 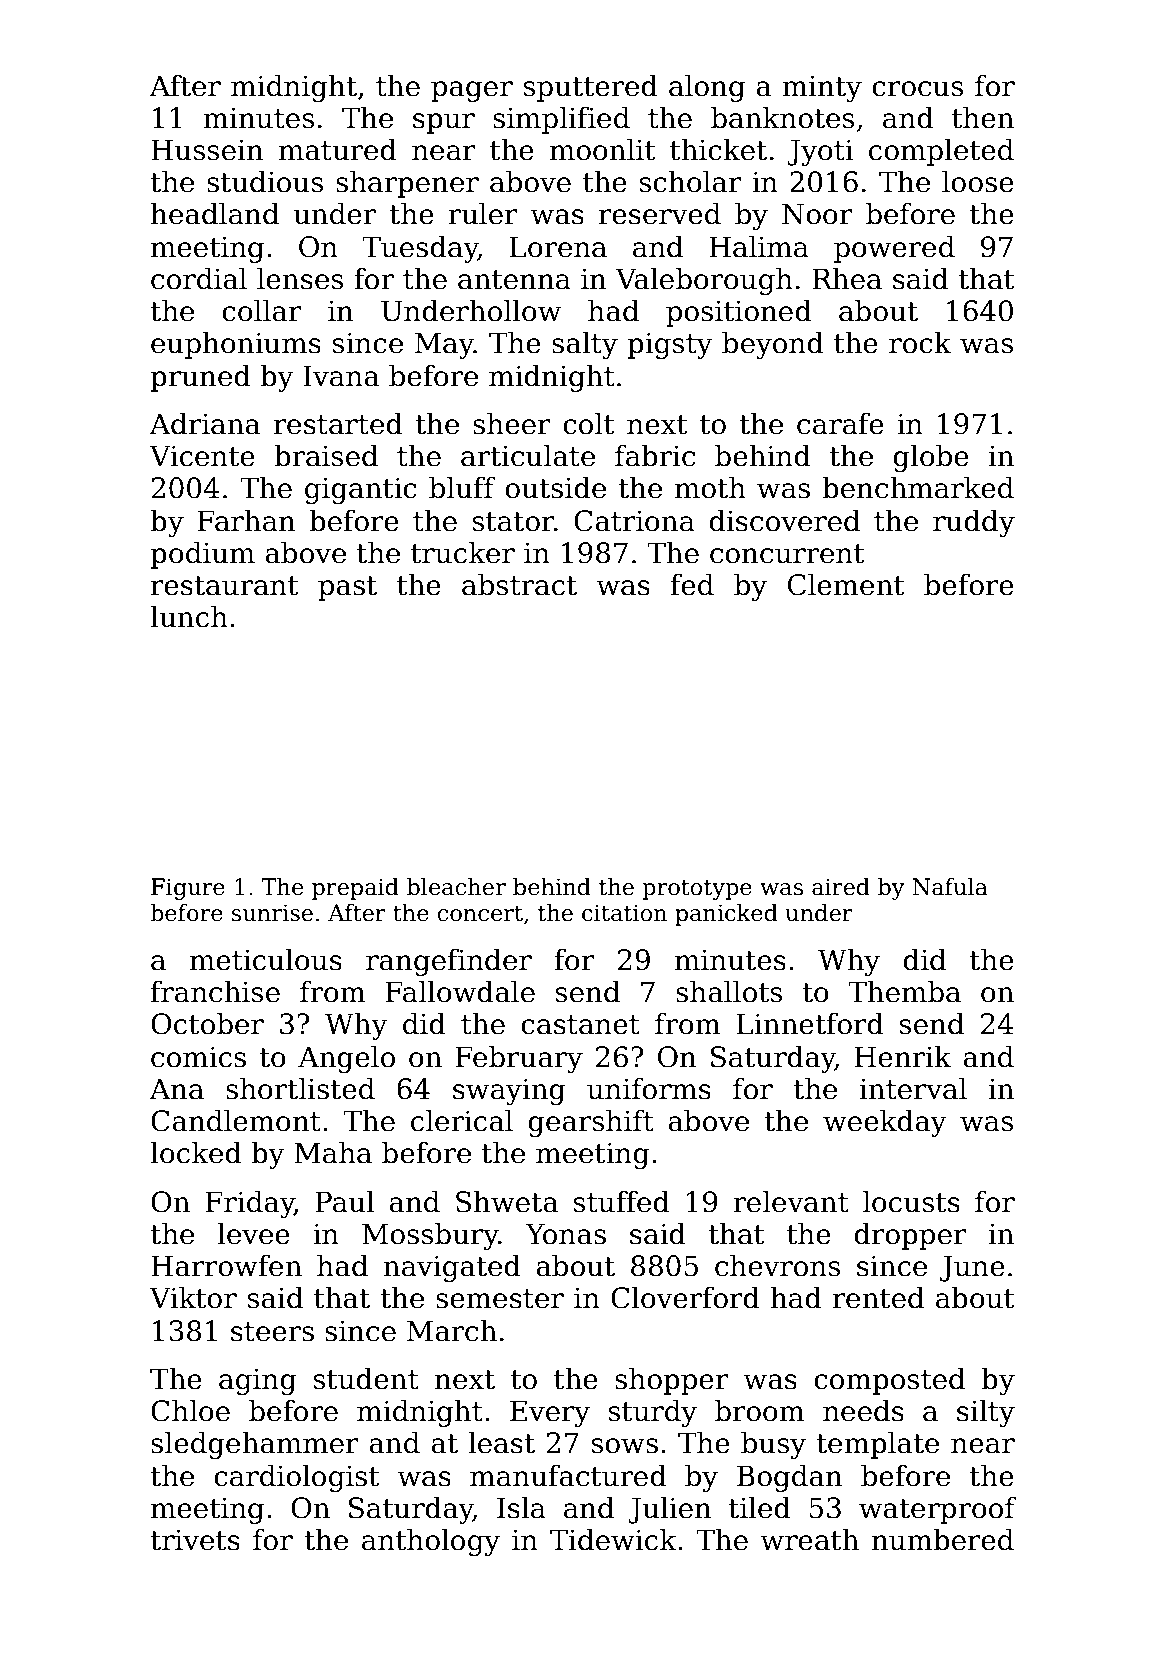 I want to click on pigsty, so click(x=670, y=345).
